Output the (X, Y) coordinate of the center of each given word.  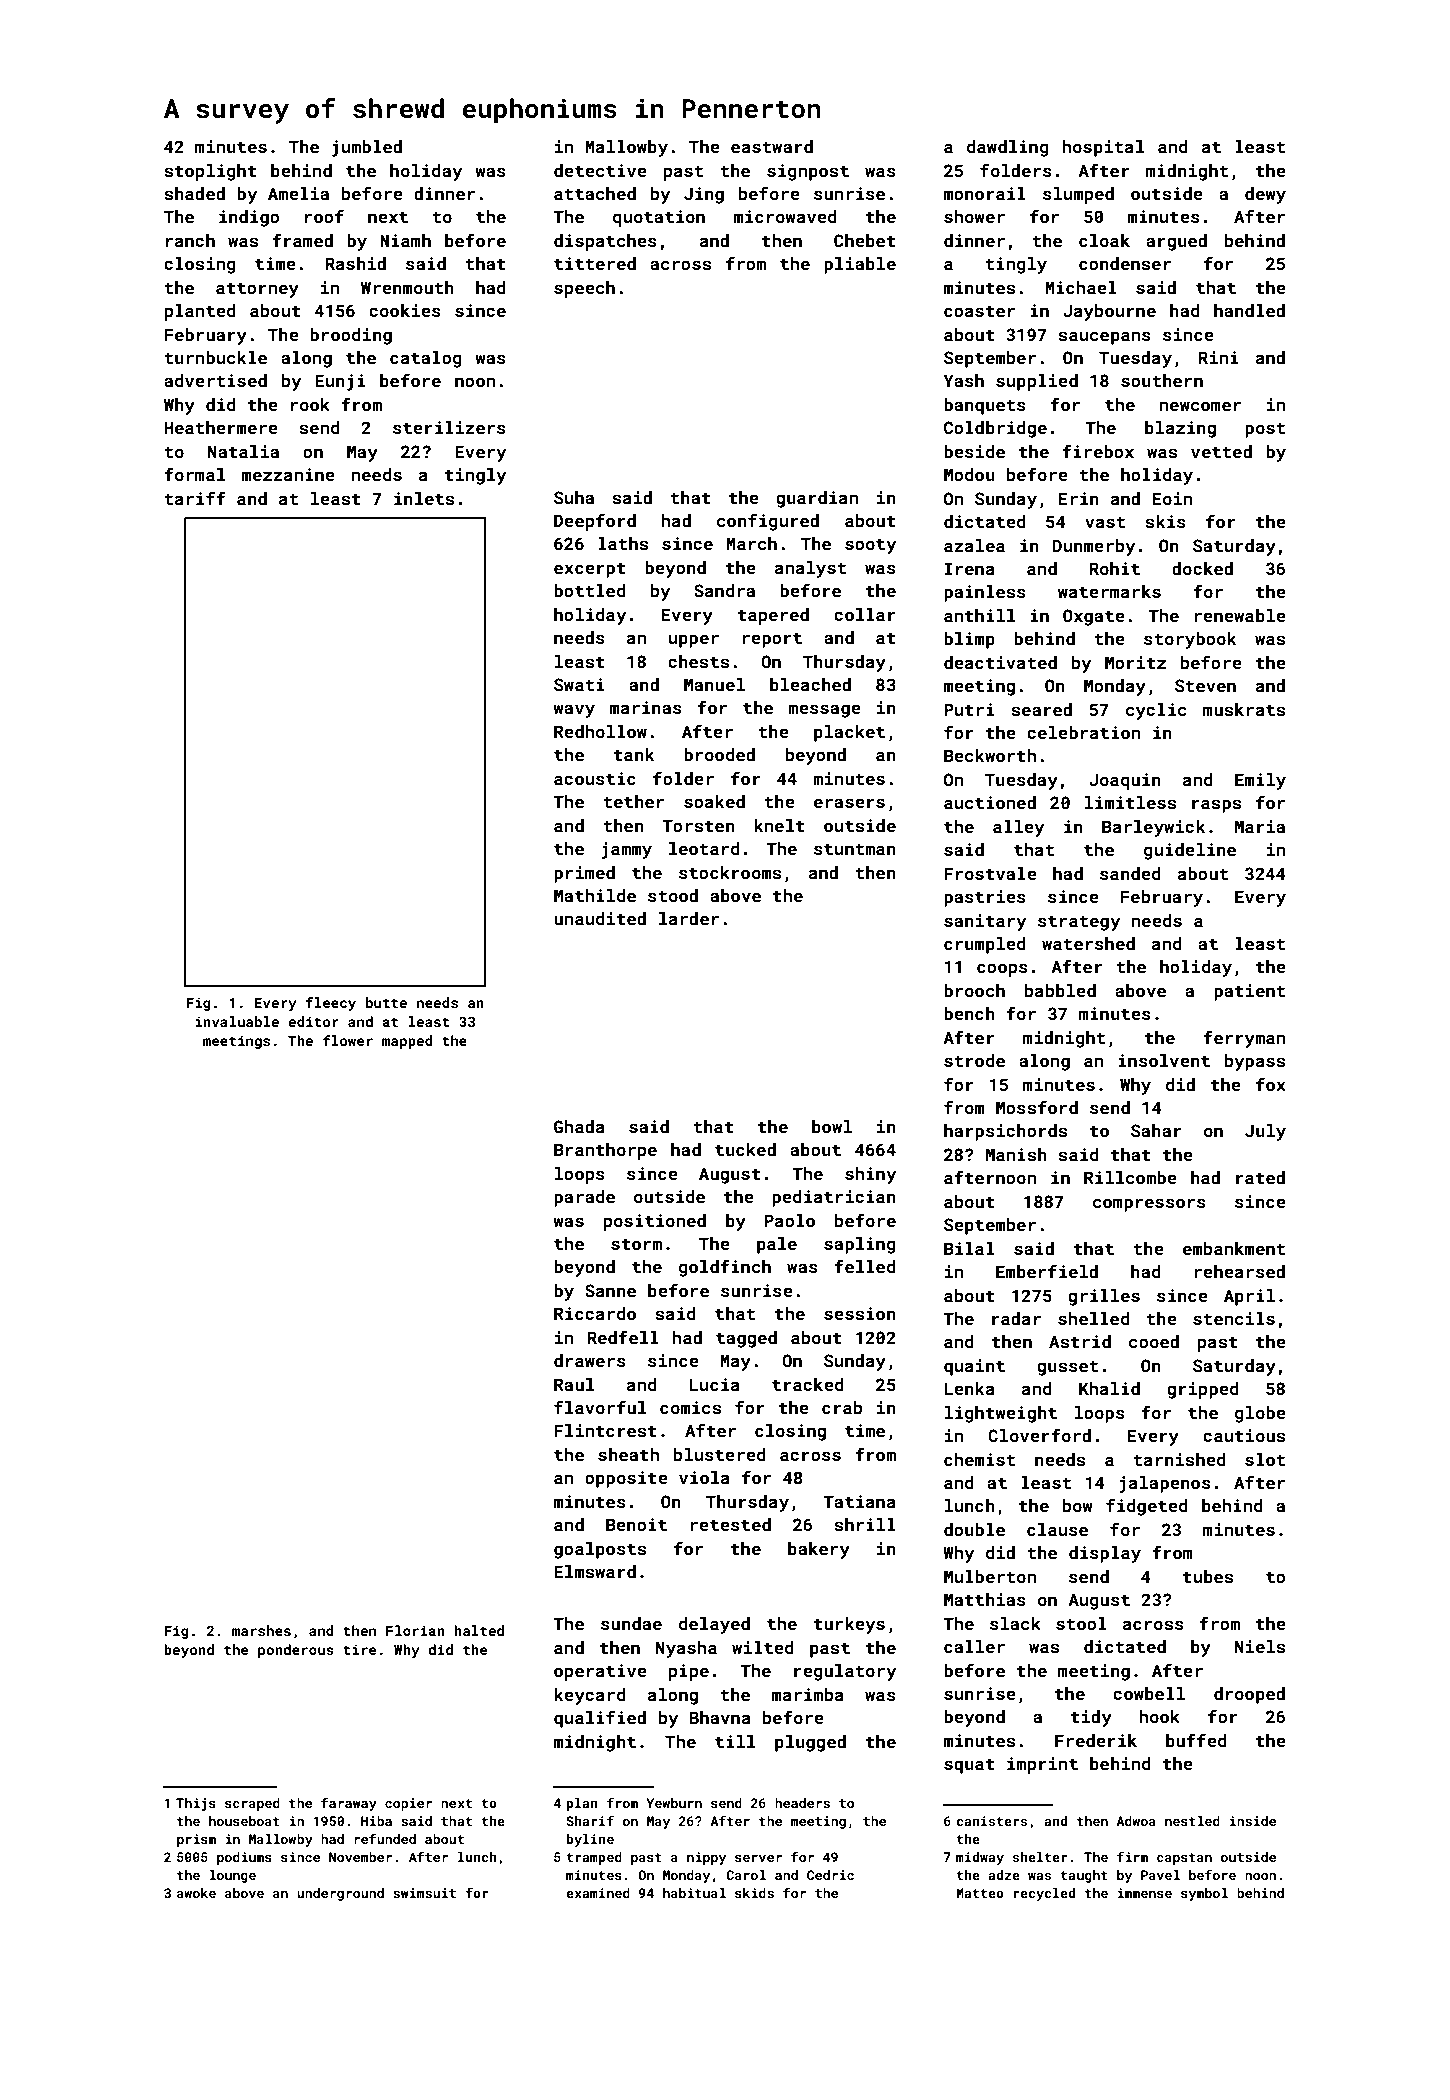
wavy (574, 711)
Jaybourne (1109, 312)
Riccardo (595, 1313)
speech (584, 289)
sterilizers (449, 427)
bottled (589, 590)
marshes (261, 1630)
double (974, 1529)
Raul (574, 1384)
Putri (969, 709)
